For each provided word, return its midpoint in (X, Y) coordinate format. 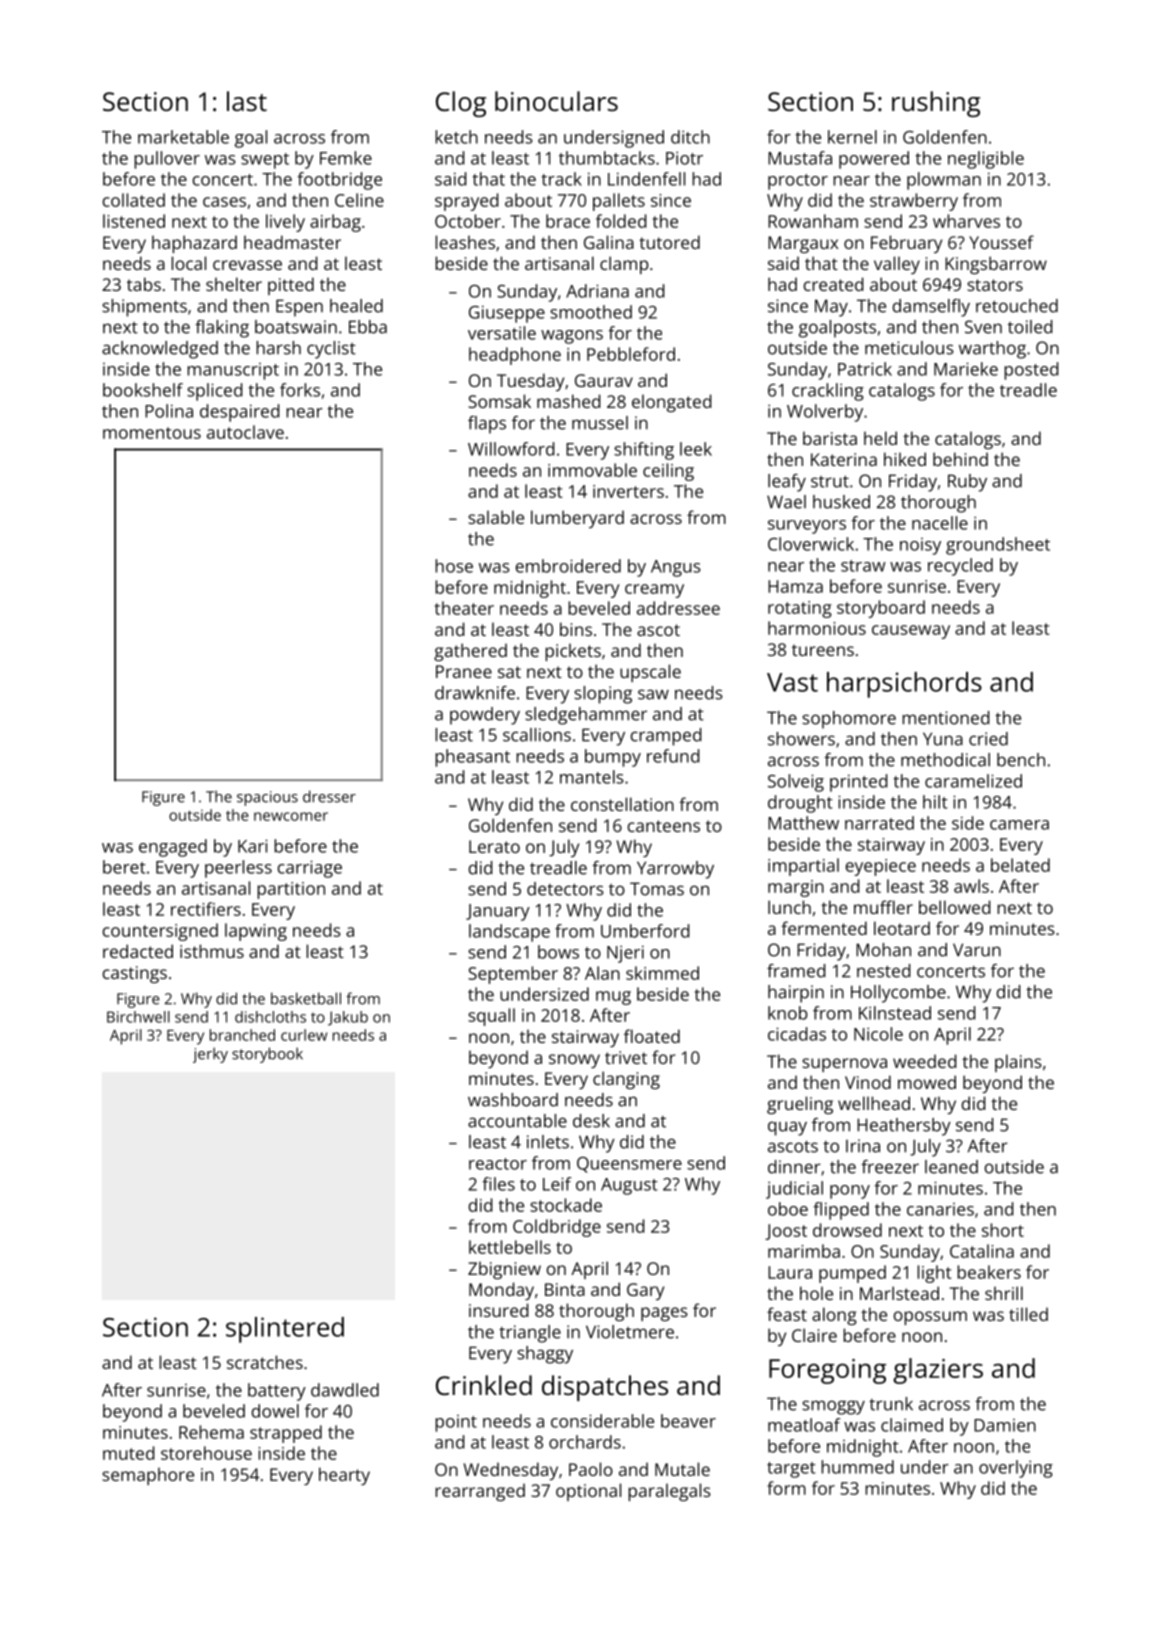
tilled (1028, 1314)
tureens (823, 650)
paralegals (669, 1492)
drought (800, 804)
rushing (936, 104)
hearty (344, 1476)
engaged (173, 848)
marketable (183, 137)
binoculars (556, 101)
